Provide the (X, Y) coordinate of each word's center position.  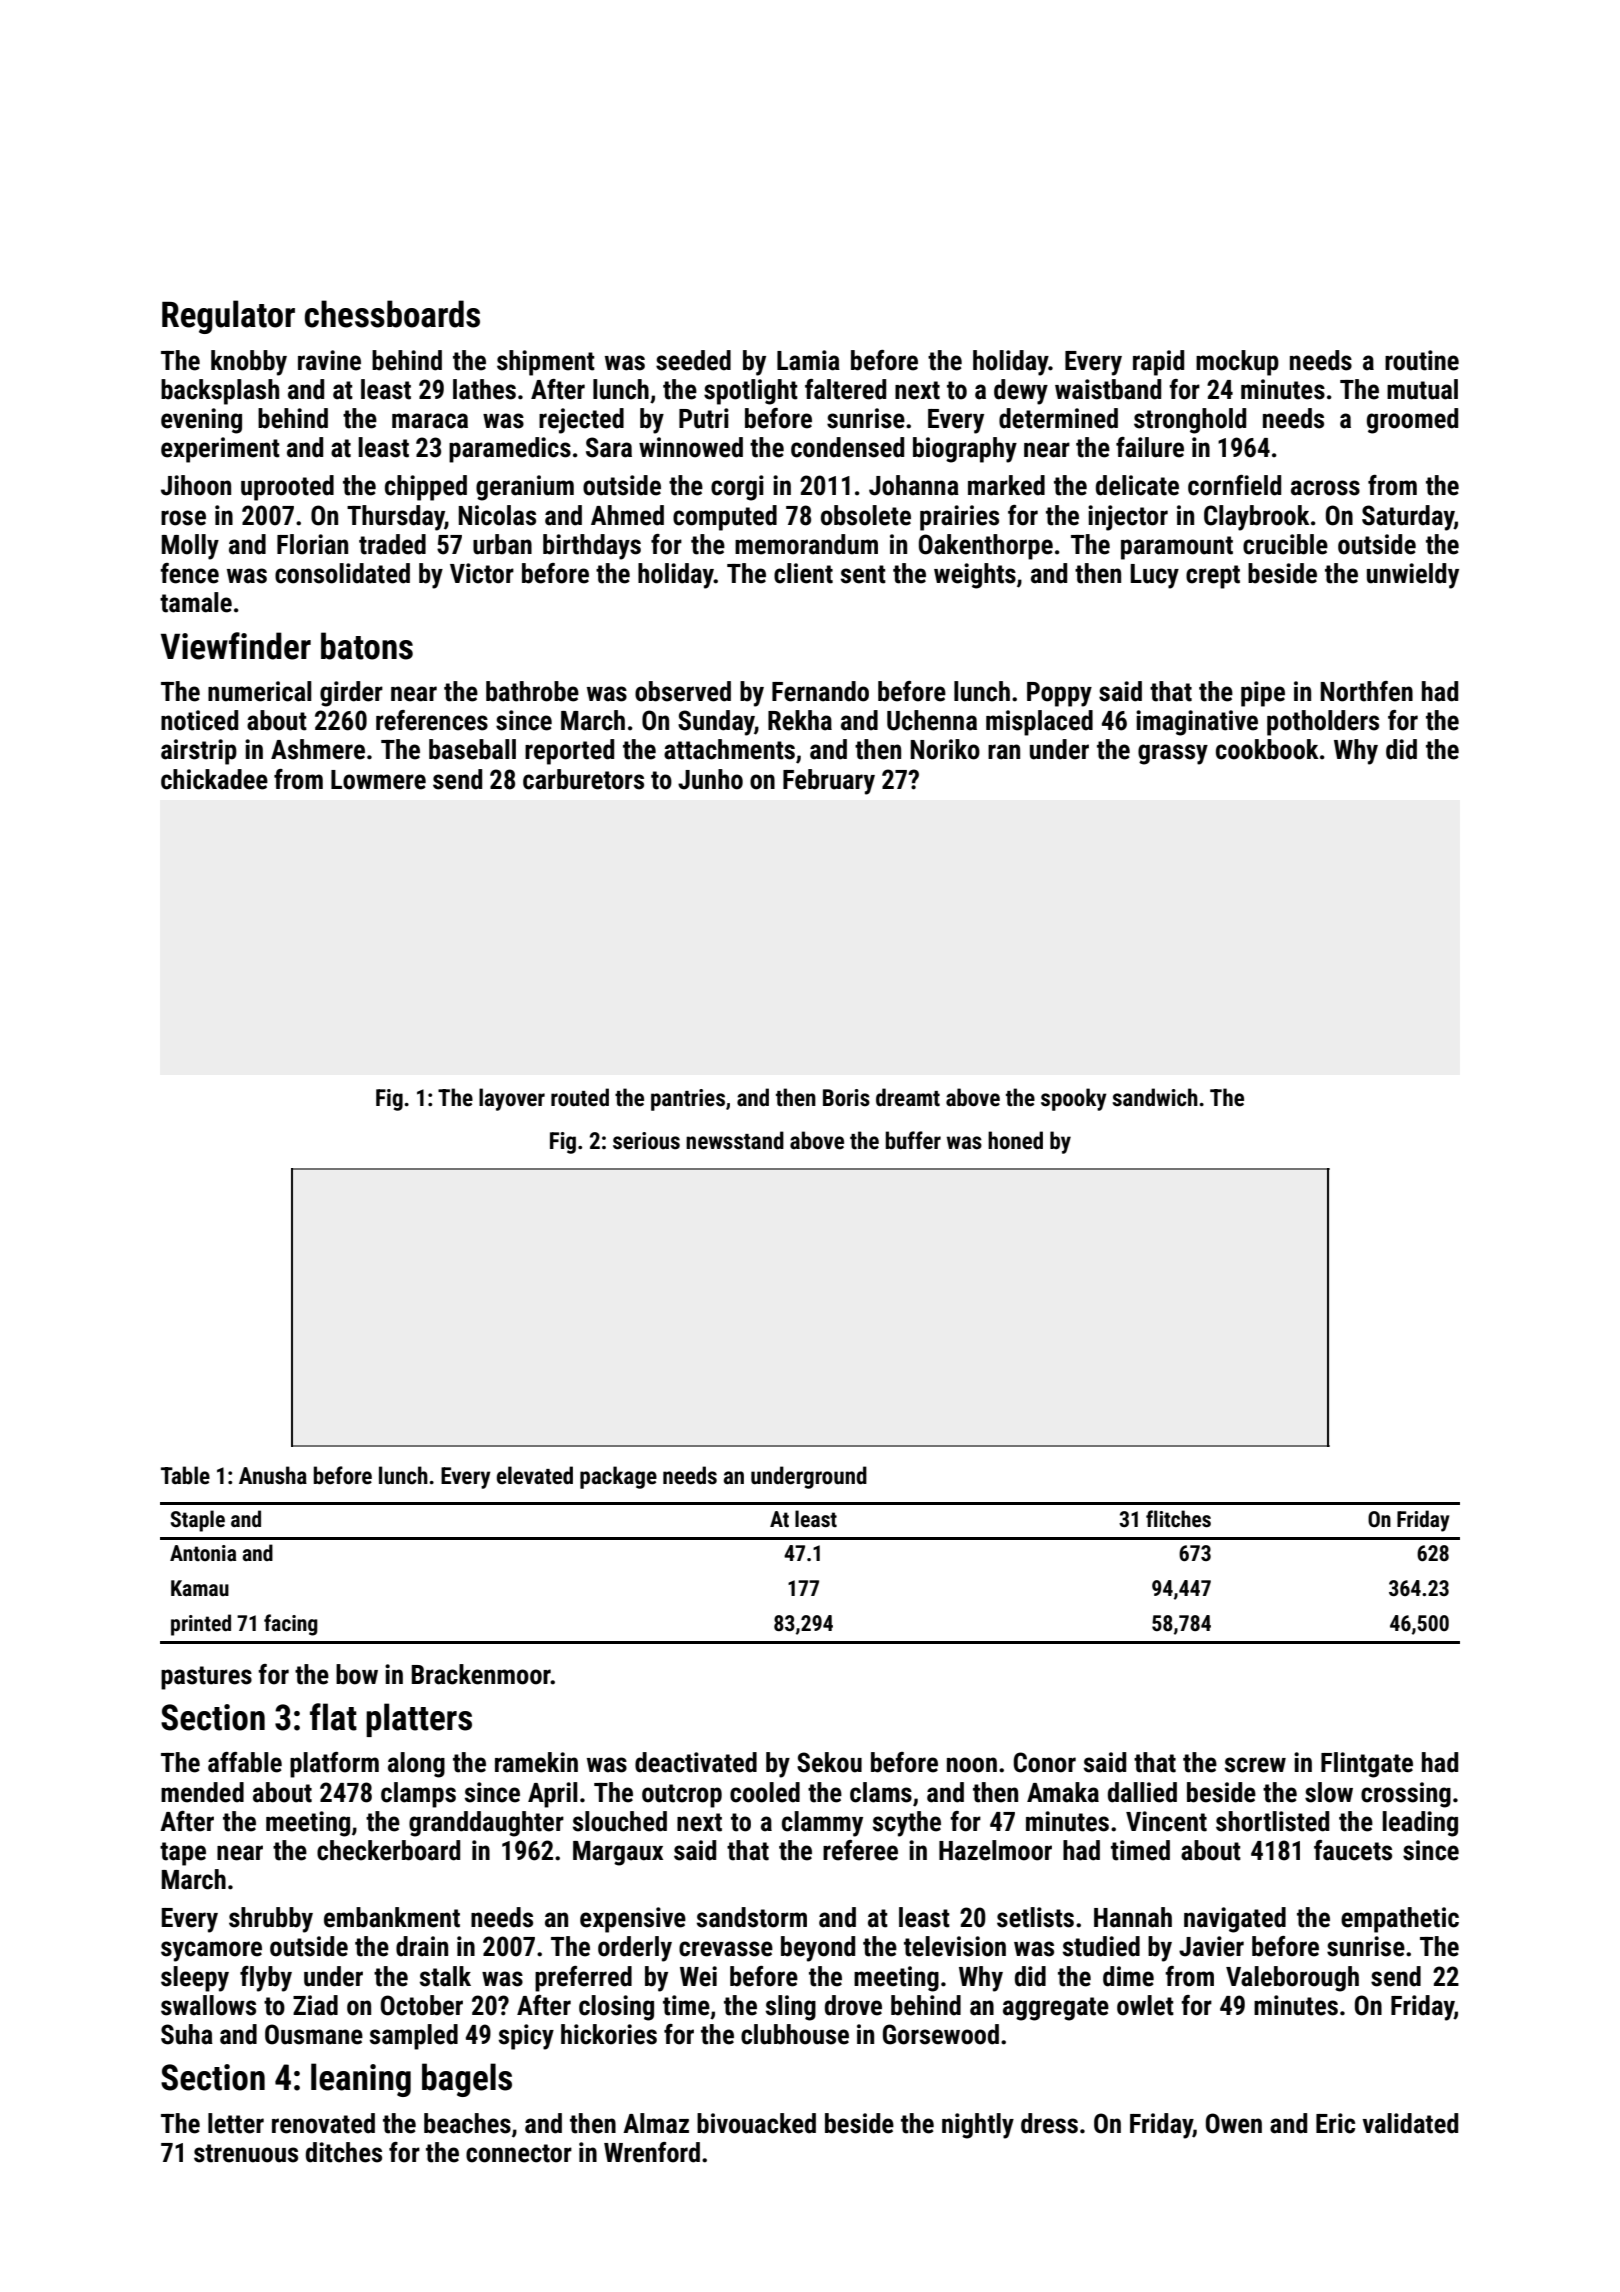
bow (357, 1674)
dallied (1142, 1792)
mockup (1237, 363)
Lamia (808, 360)
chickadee (214, 779)
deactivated (696, 1762)
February (829, 782)
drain (422, 1946)
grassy (1173, 754)
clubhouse (795, 2034)
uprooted (287, 488)
